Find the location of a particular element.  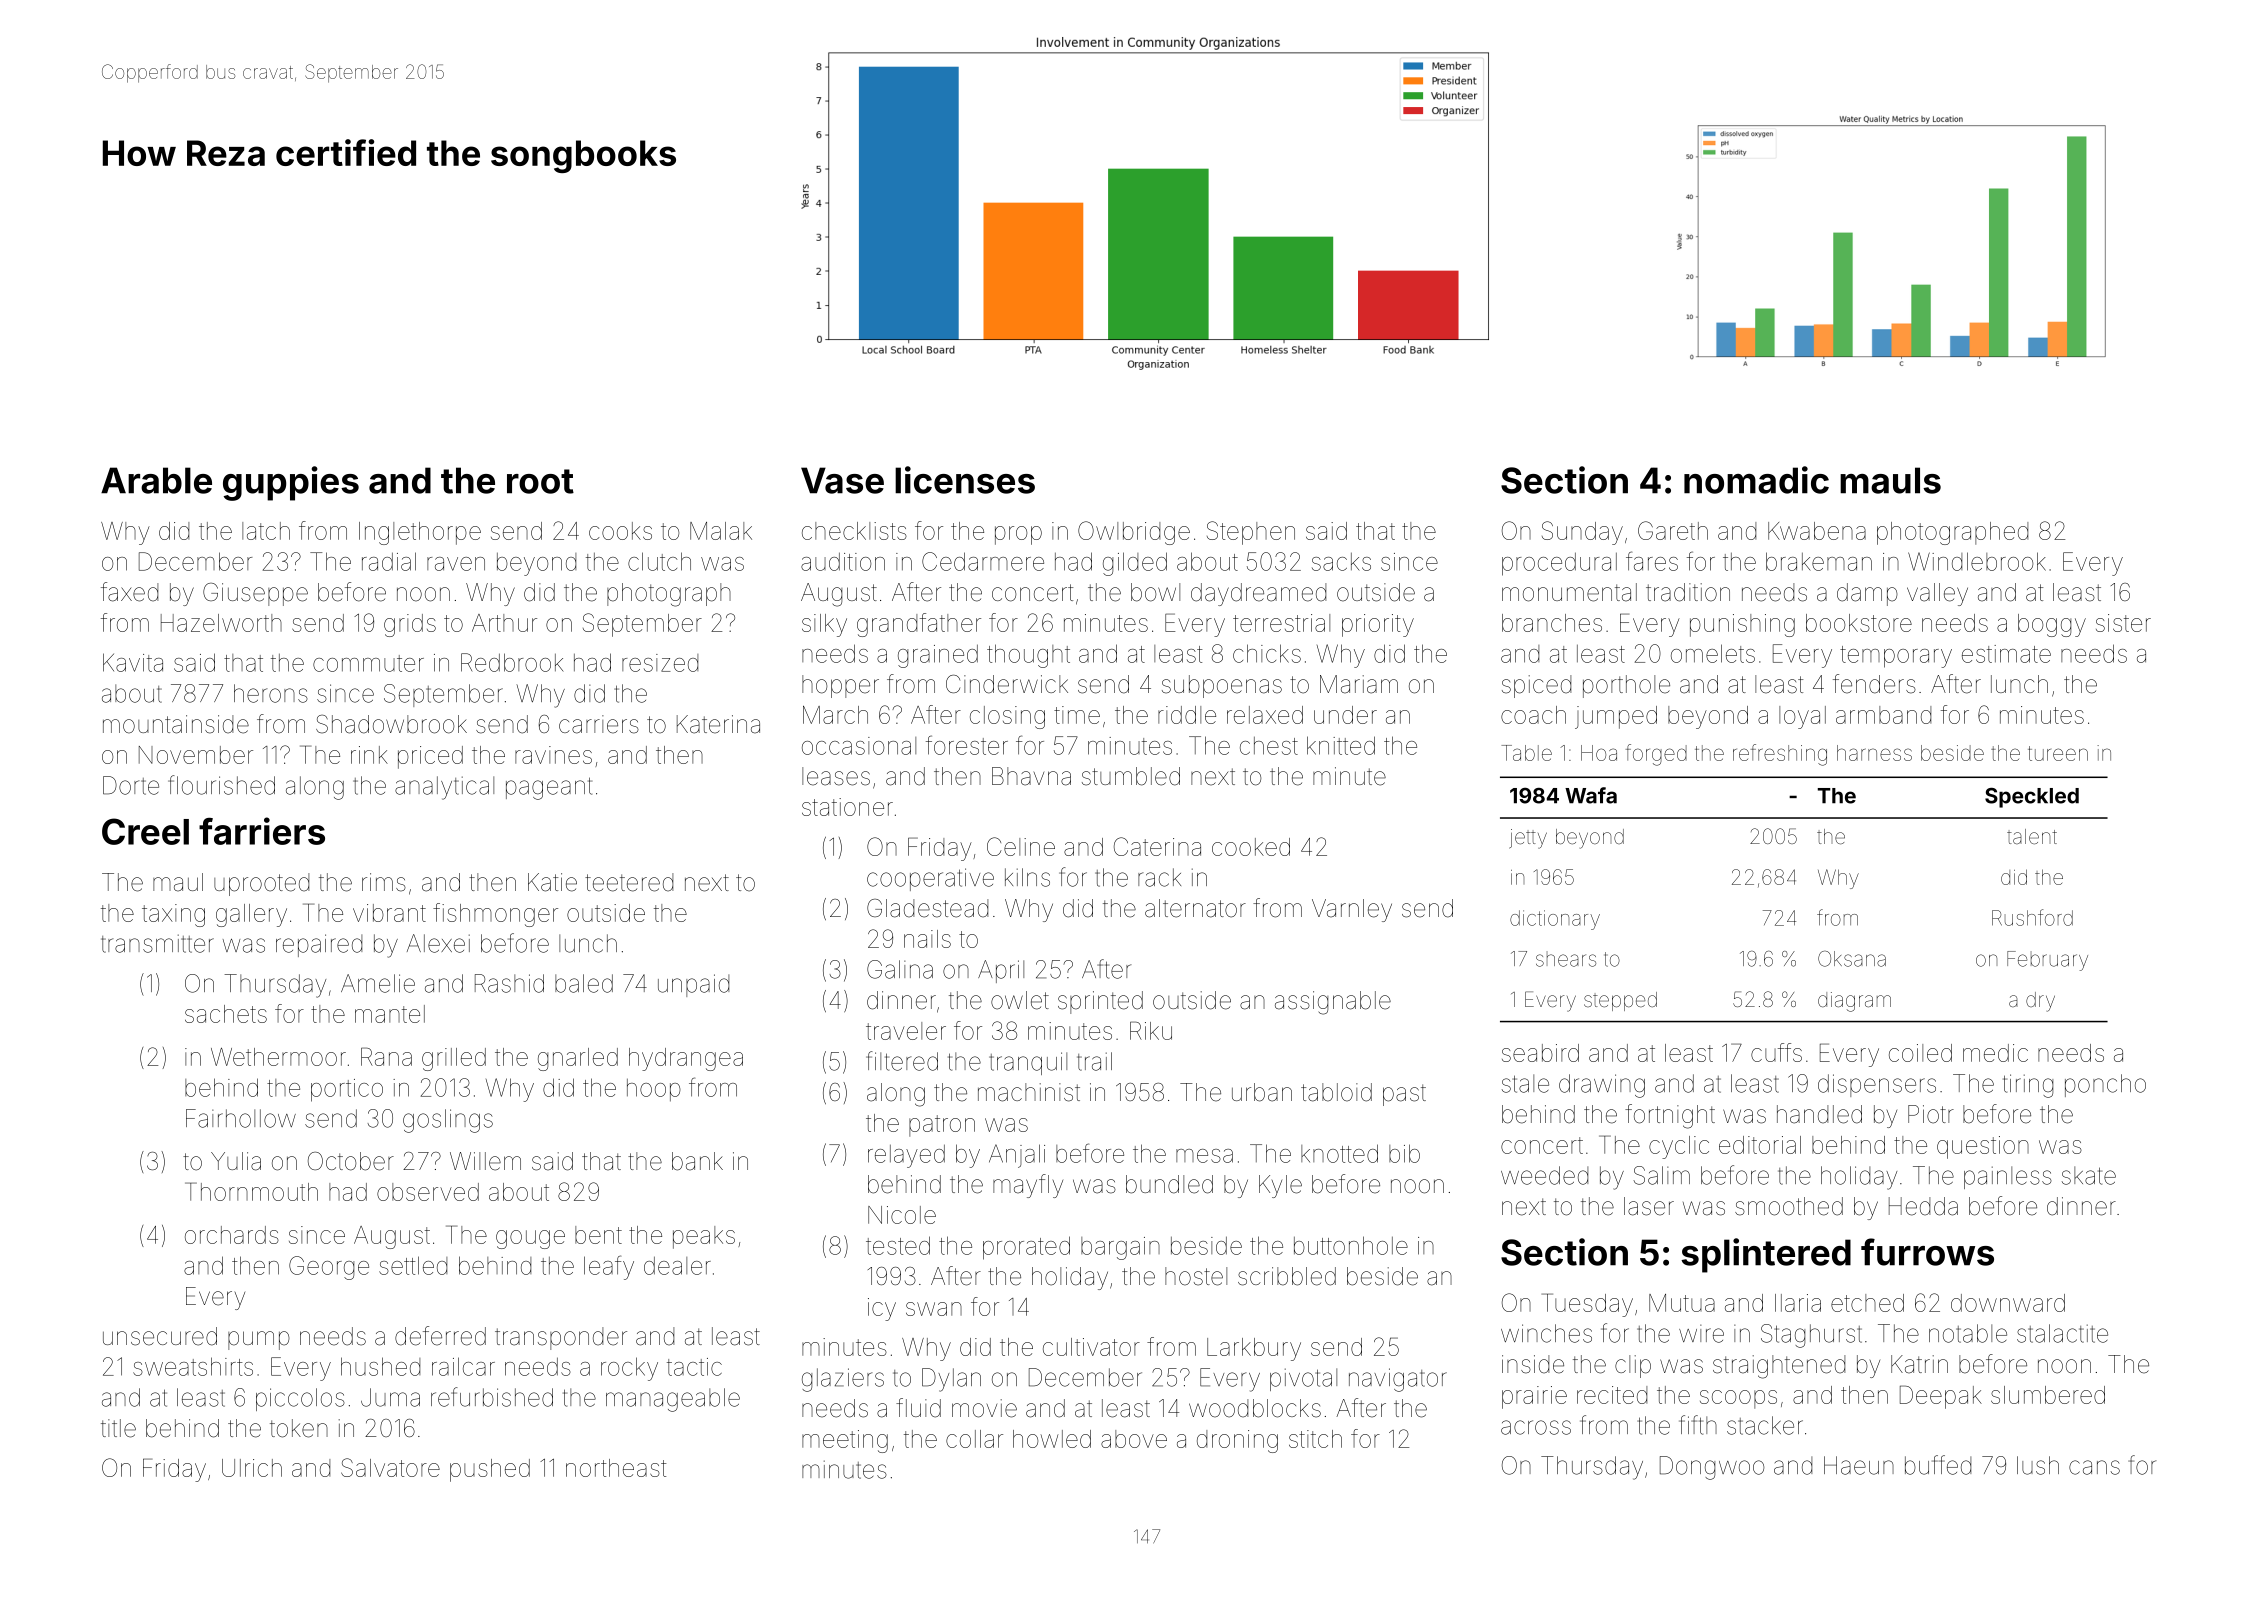

goslings is located at coordinates (448, 1121).
